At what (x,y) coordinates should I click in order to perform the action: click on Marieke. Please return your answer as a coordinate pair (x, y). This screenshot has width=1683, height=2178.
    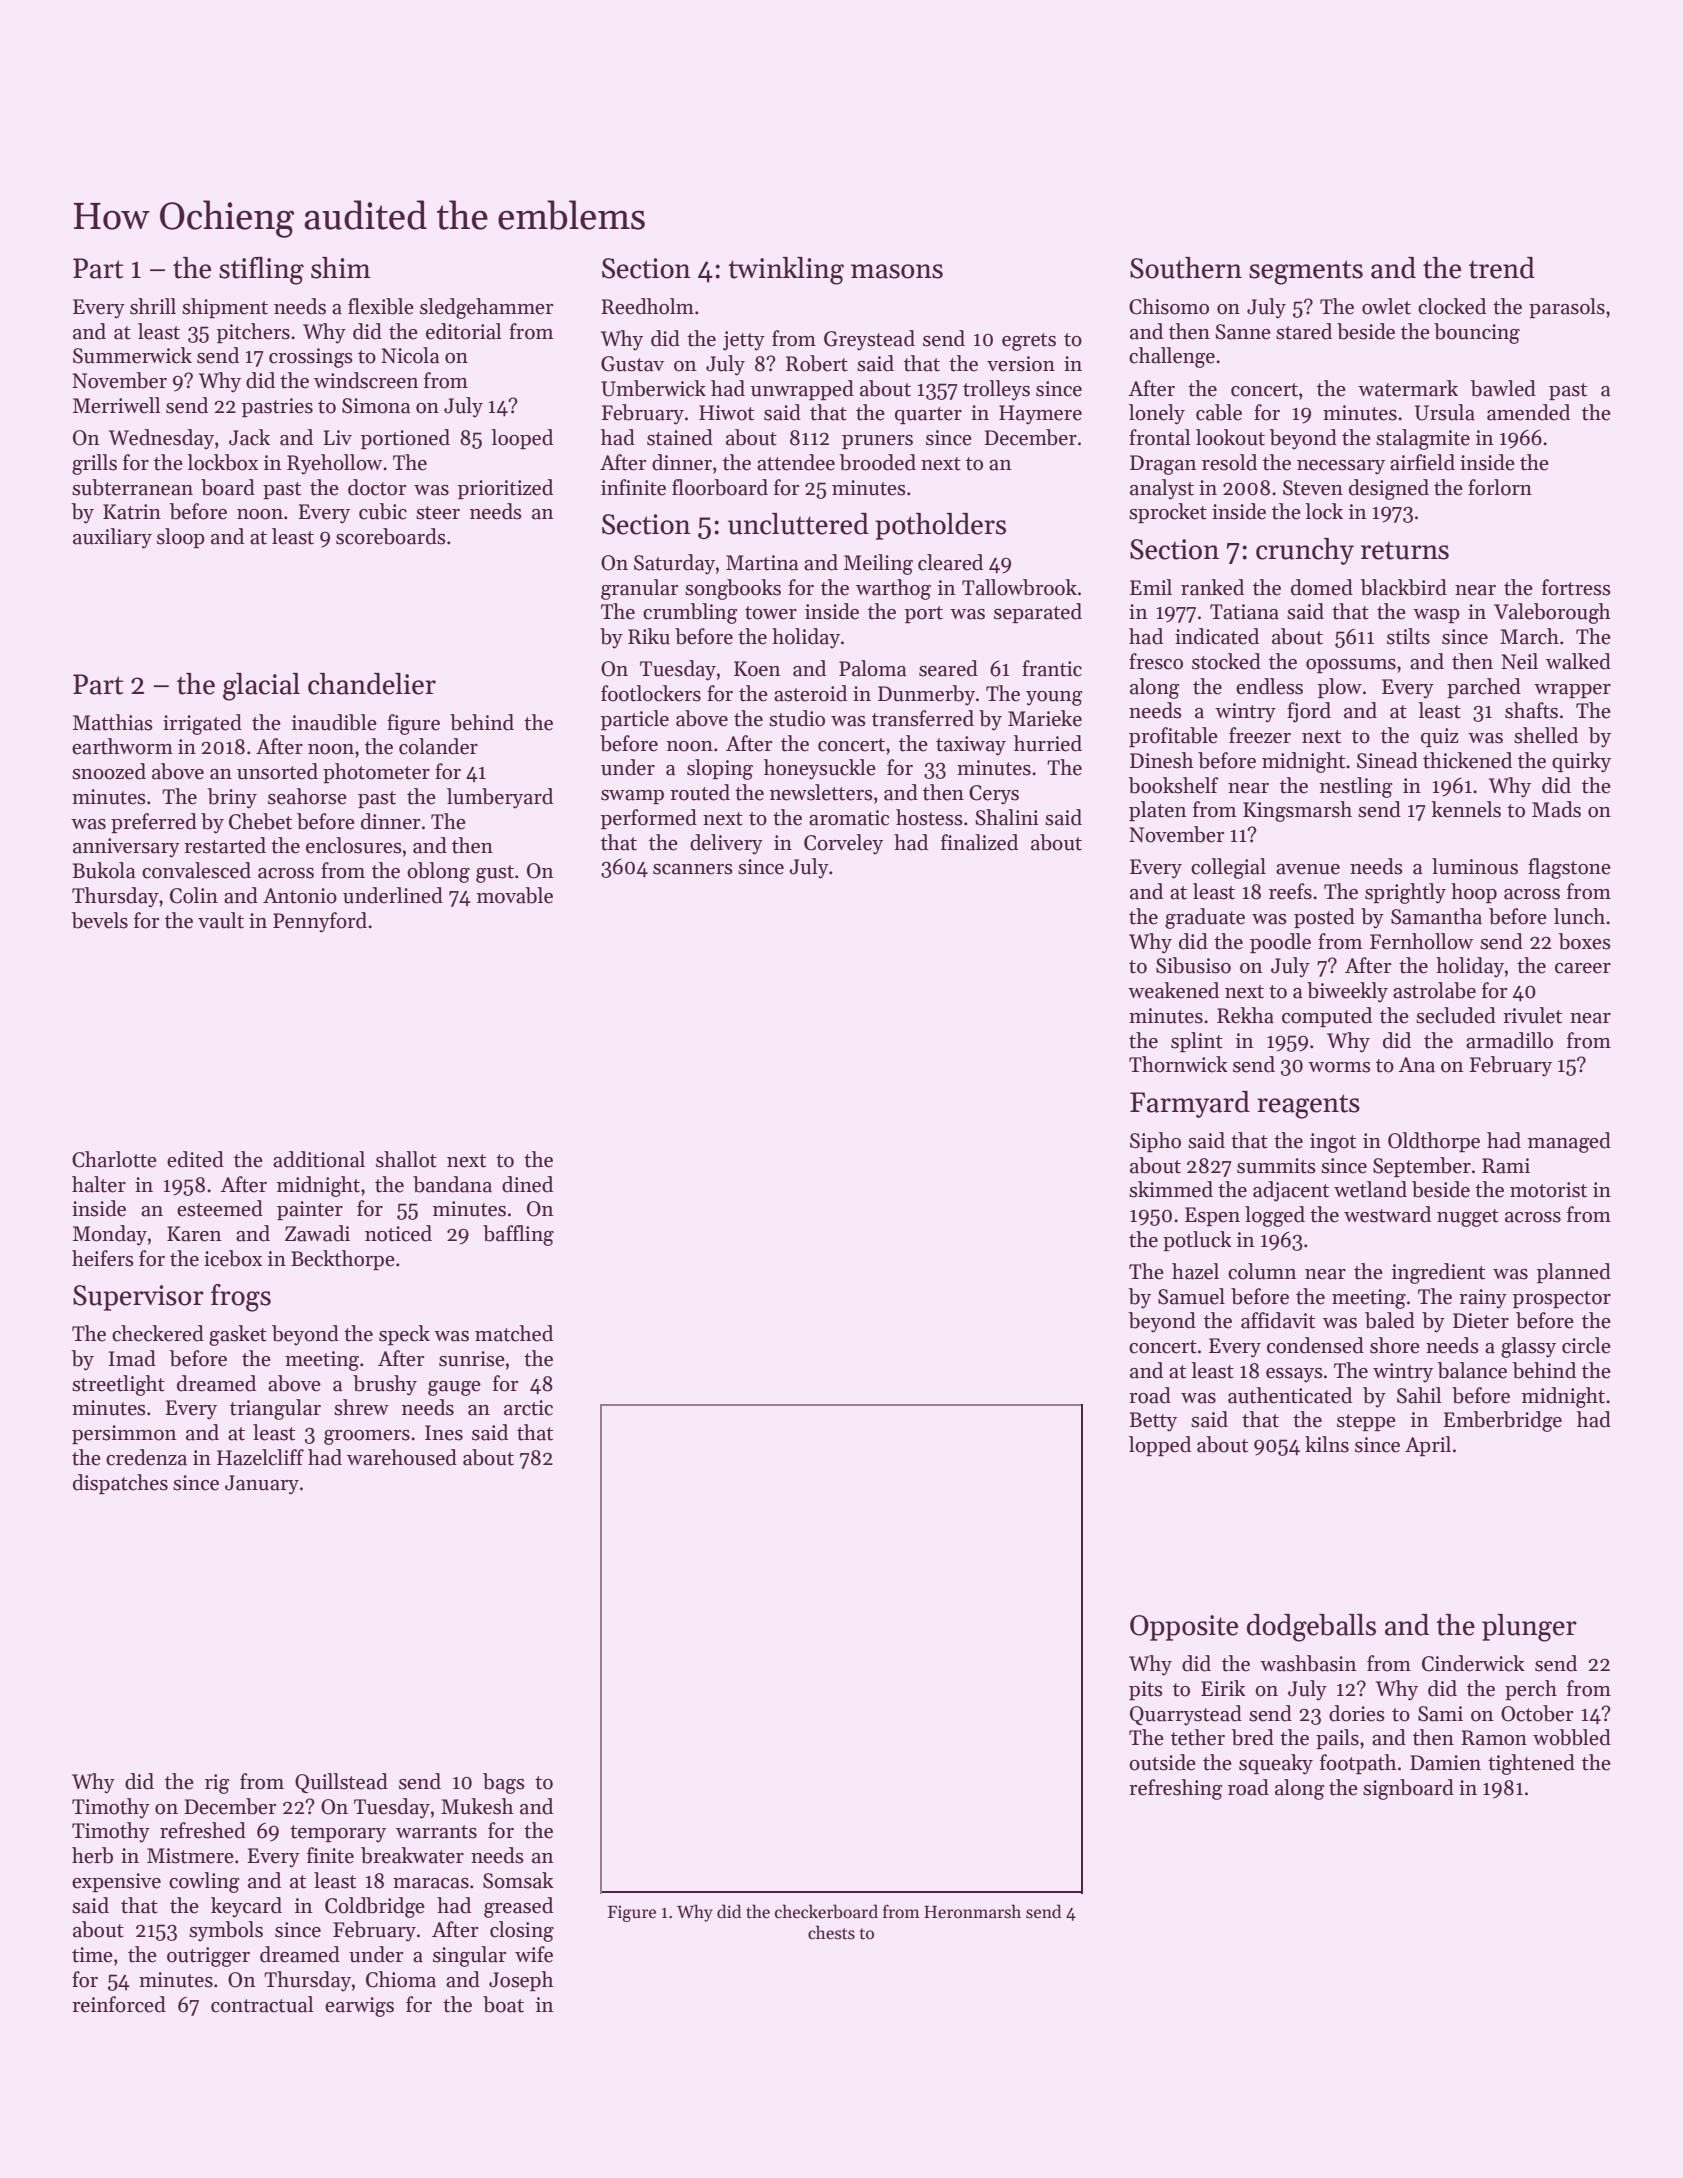
    Looking at the image, I should click on (1045, 718).
